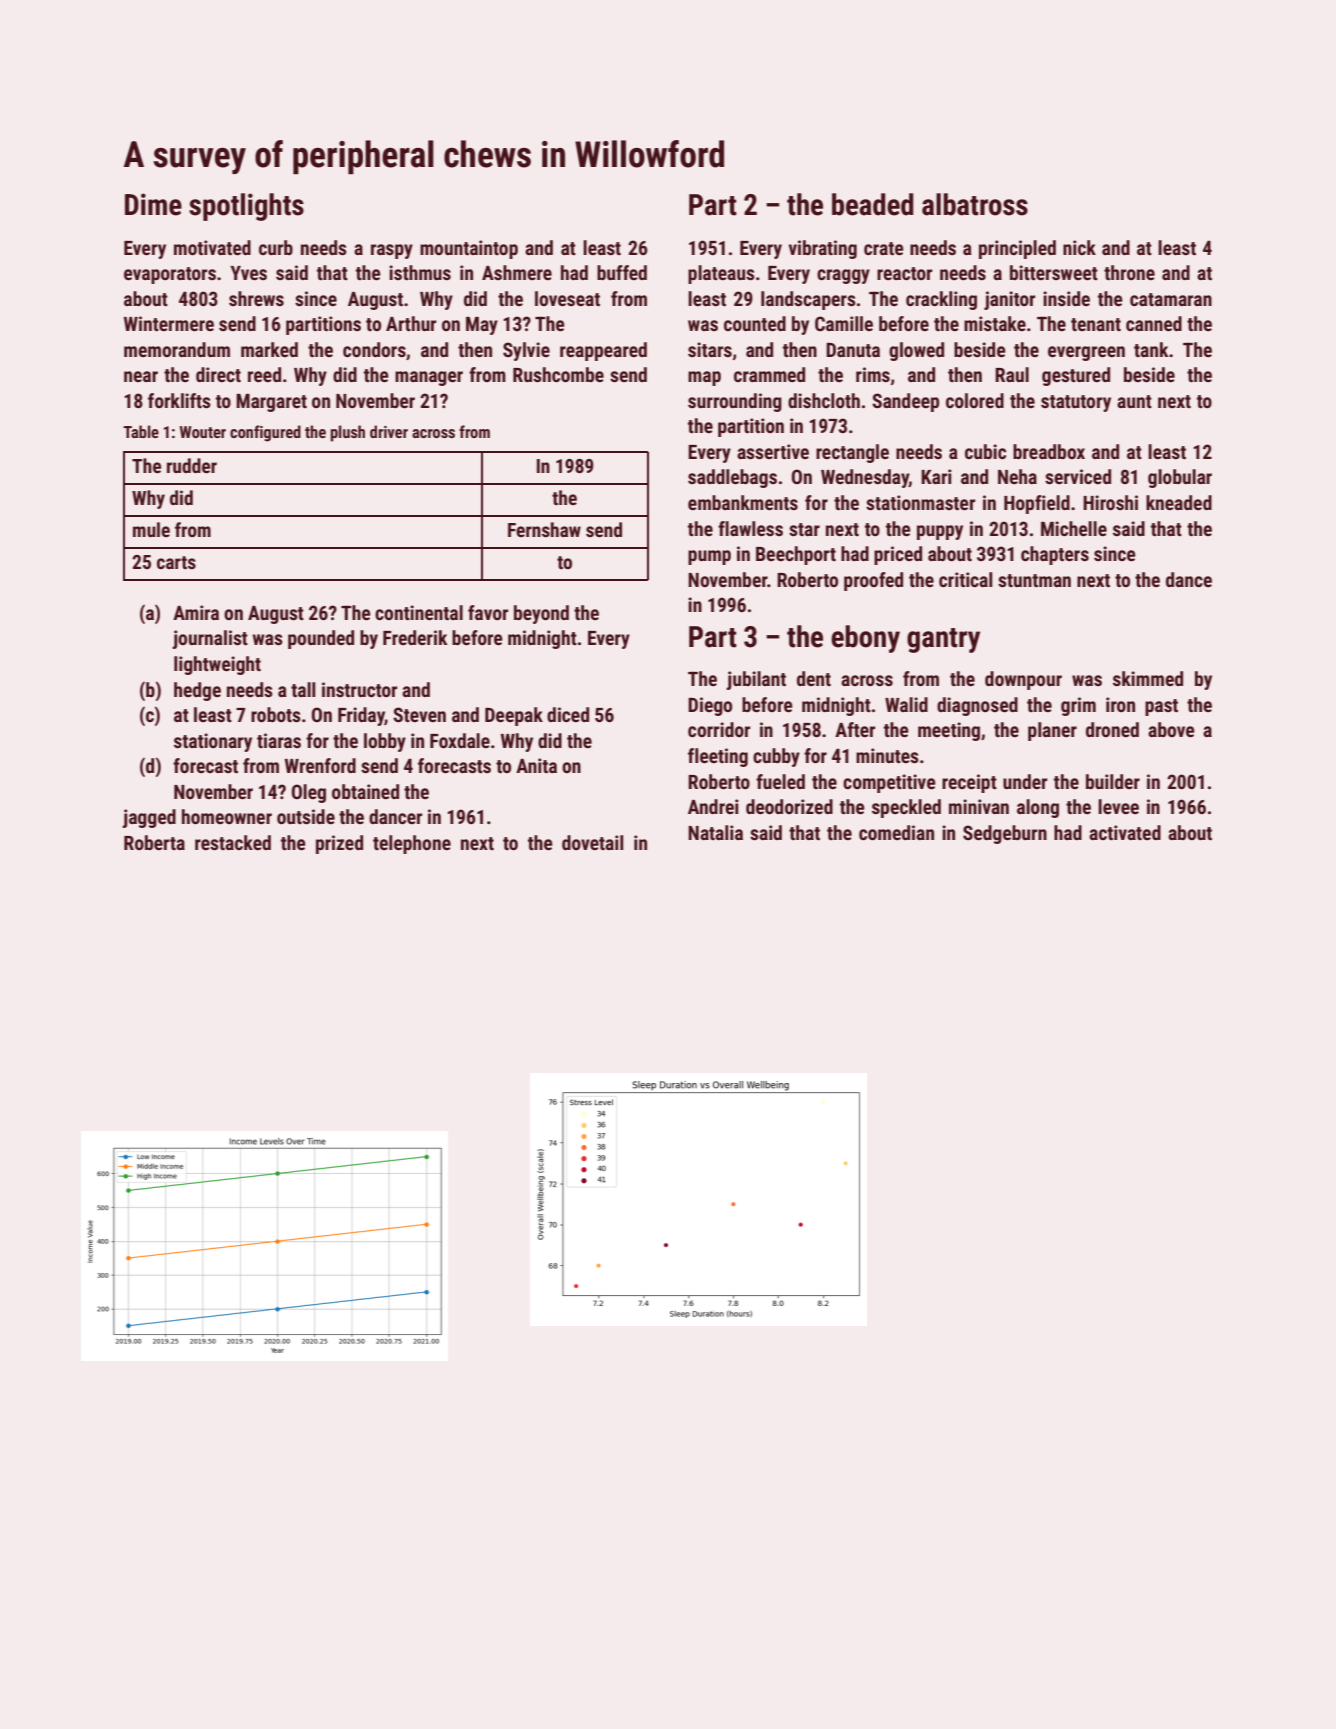 Image resolution: width=1336 pixels, height=1729 pixels. What do you see at coordinates (710, 706) in the document?
I see `Diego` at bounding box center [710, 706].
